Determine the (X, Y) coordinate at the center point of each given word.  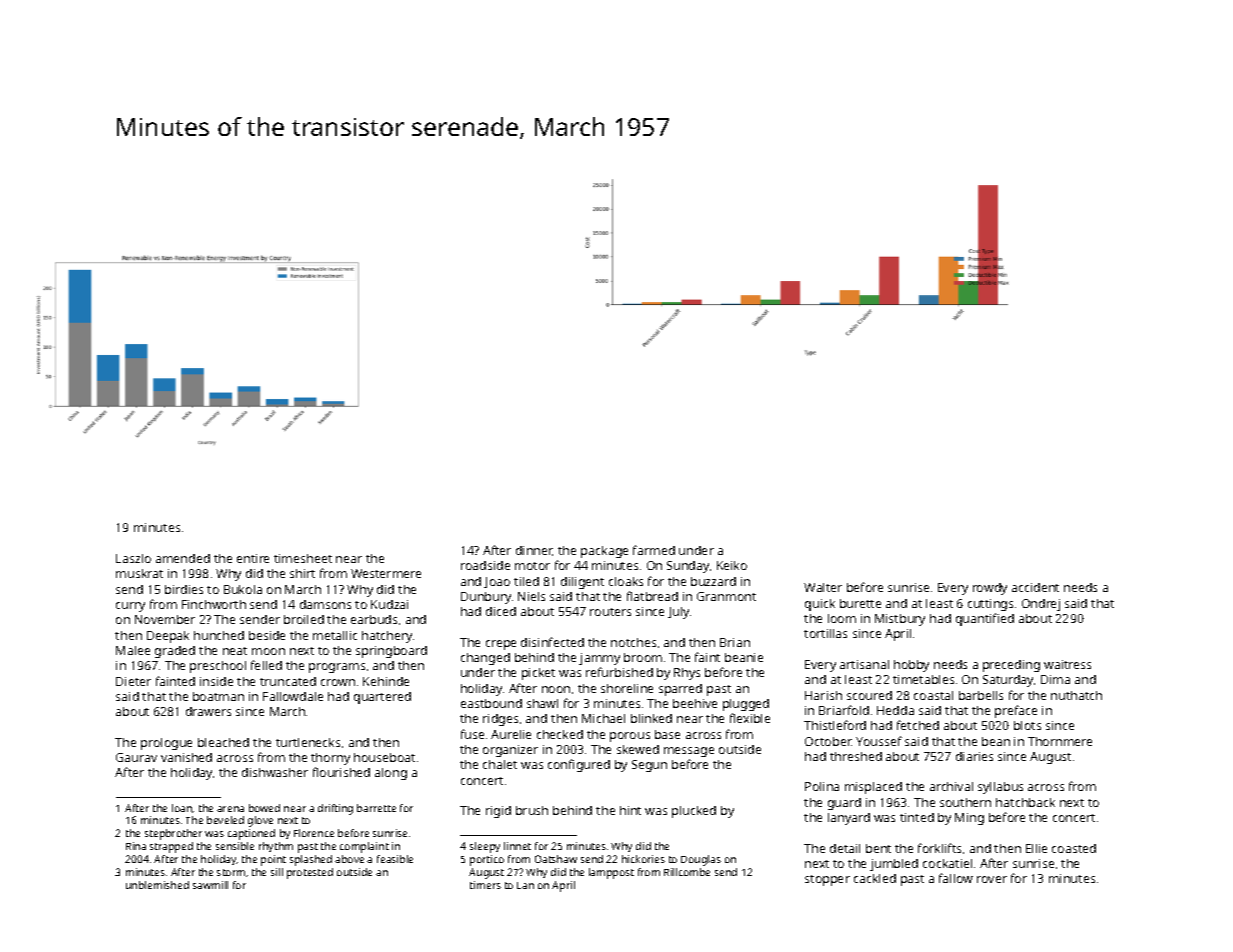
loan (182, 808)
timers (485, 885)
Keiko (732, 565)
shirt (302, 573)
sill (277, 872)
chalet (500, 764)
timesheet (303, 558)
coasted (1074, 848)
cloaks (626, 581)
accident (1035, 587)
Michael (603, 718)
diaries (974, 756)
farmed (654, 550)
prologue (166, 744)
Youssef (879, 741)
